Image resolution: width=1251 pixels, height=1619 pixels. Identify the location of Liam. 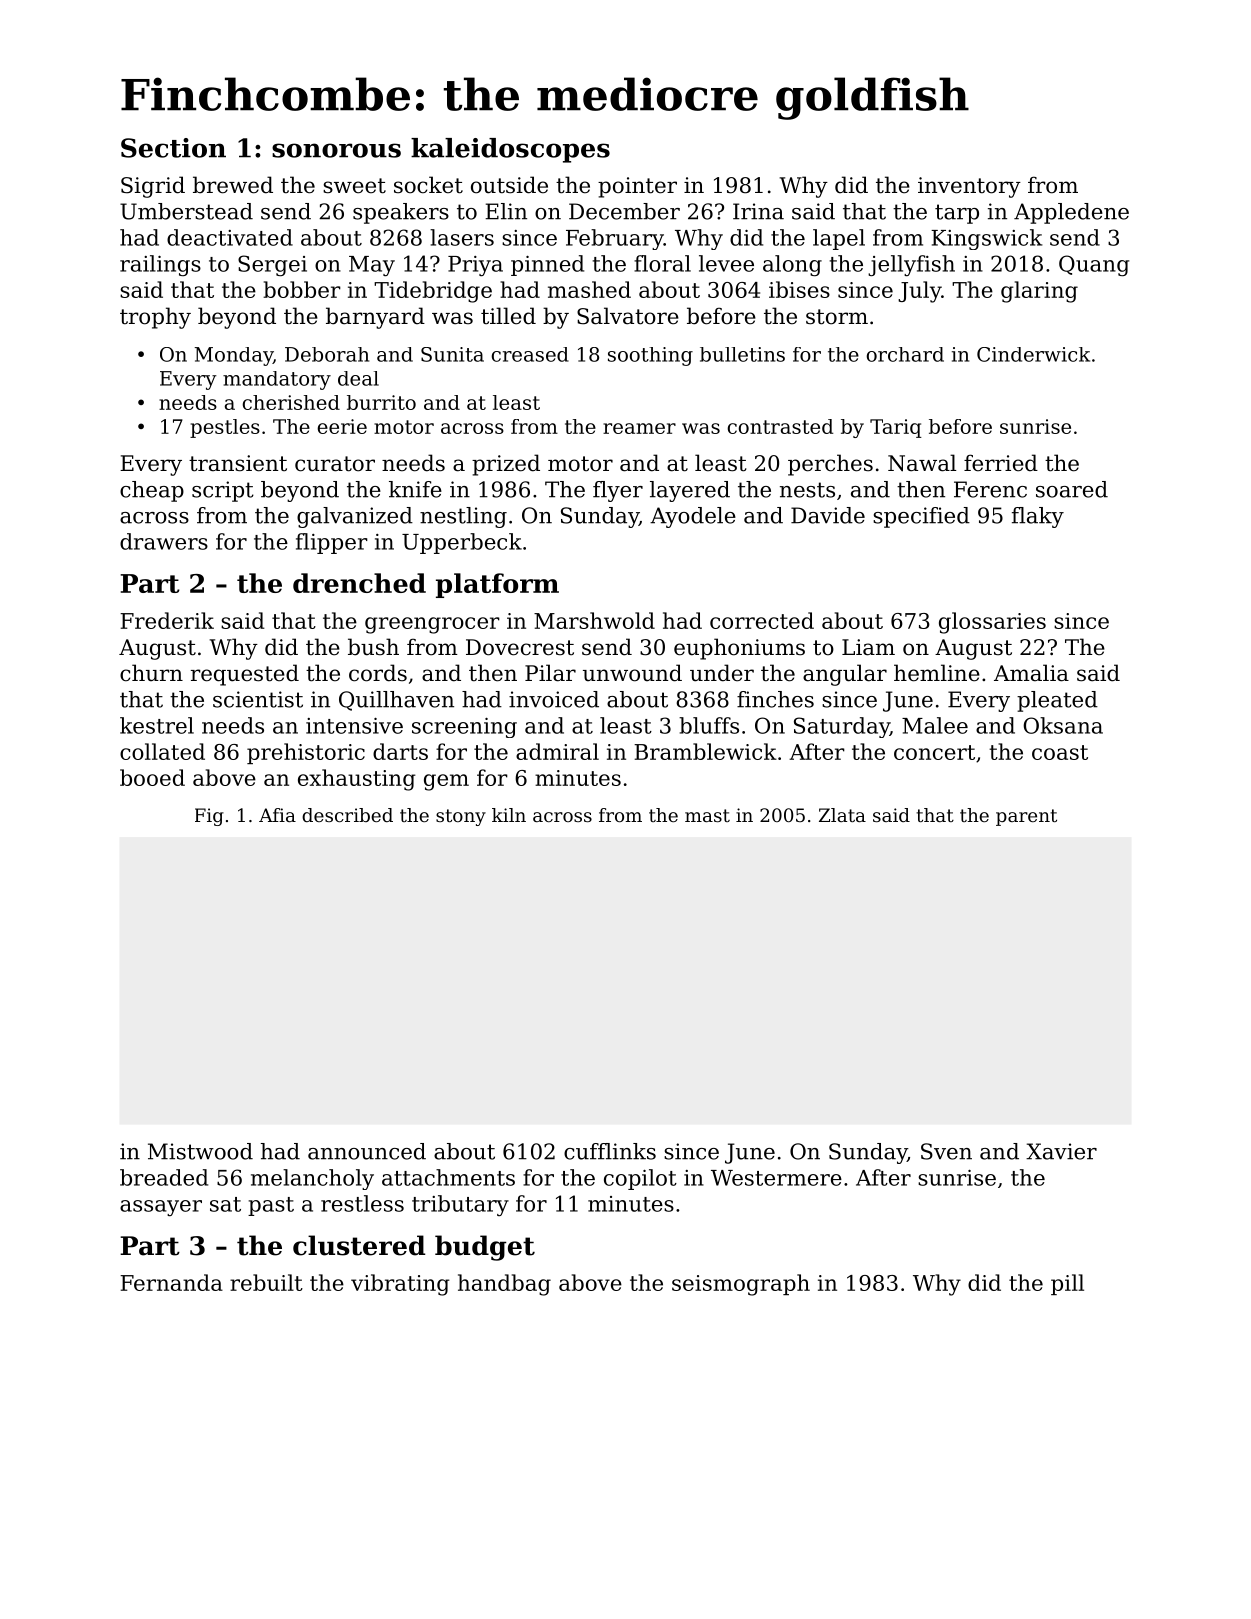
(868, 647).
